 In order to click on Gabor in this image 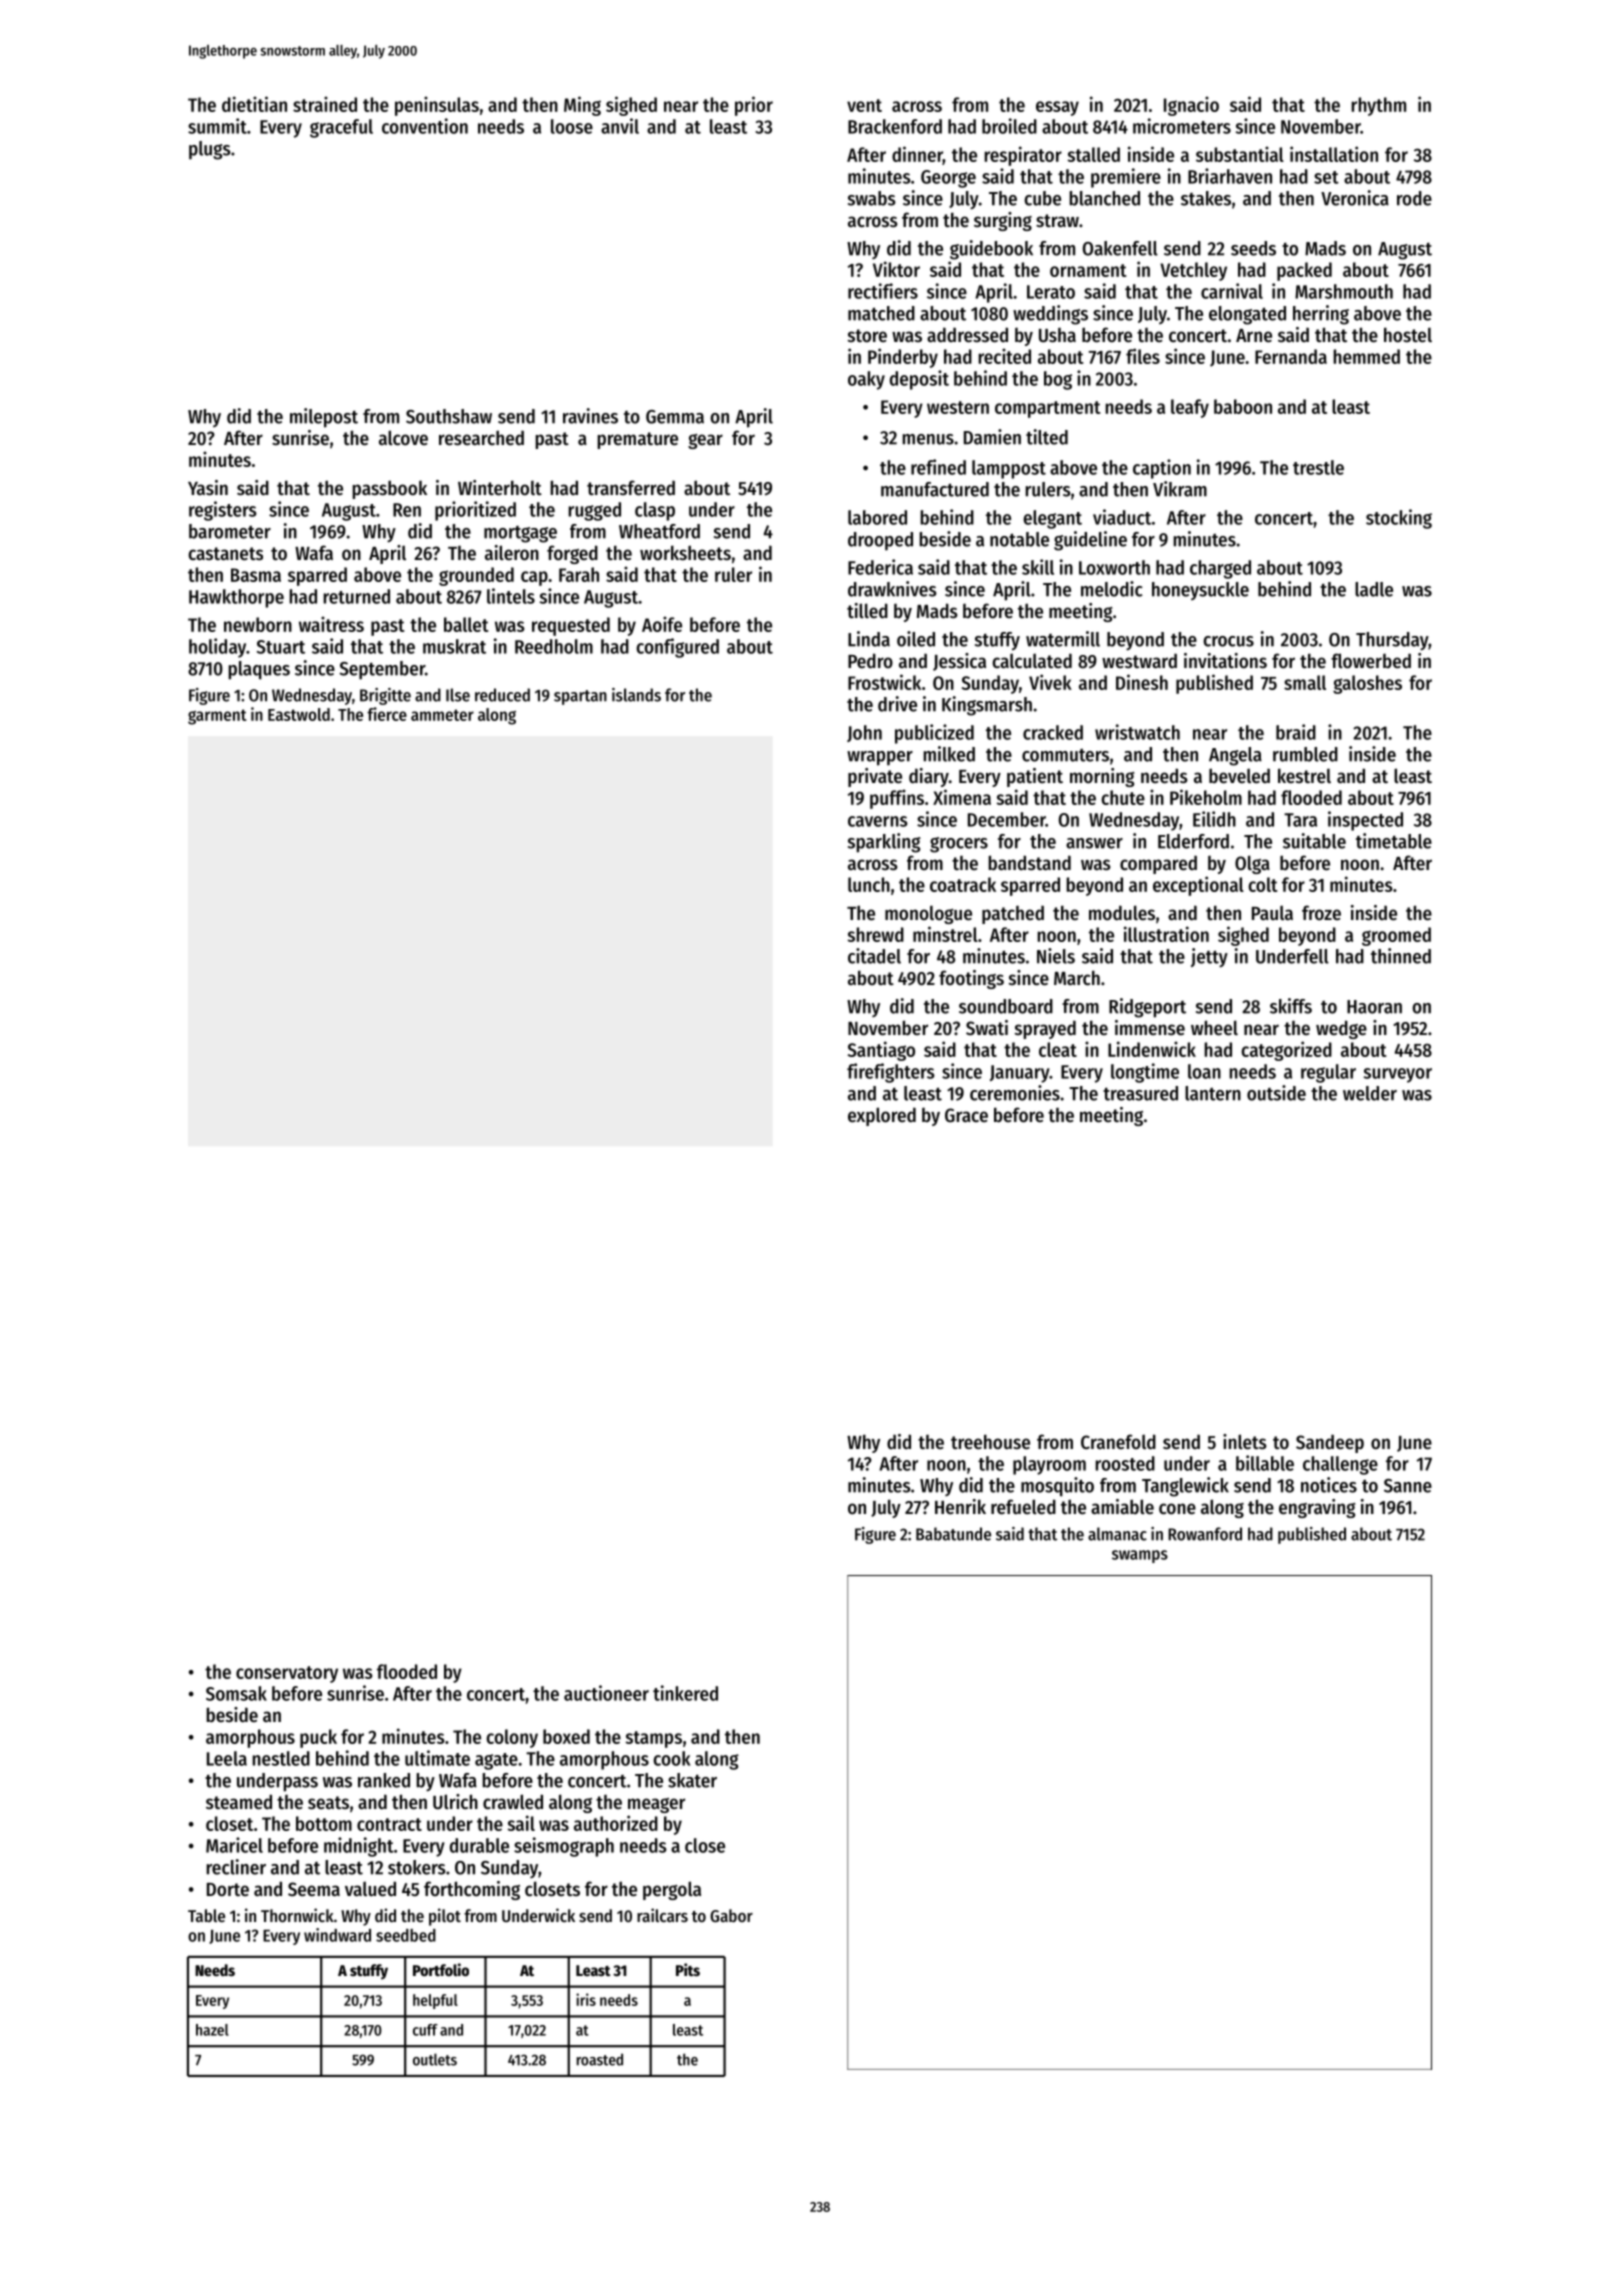, I will do `click(731, 1915)`.
